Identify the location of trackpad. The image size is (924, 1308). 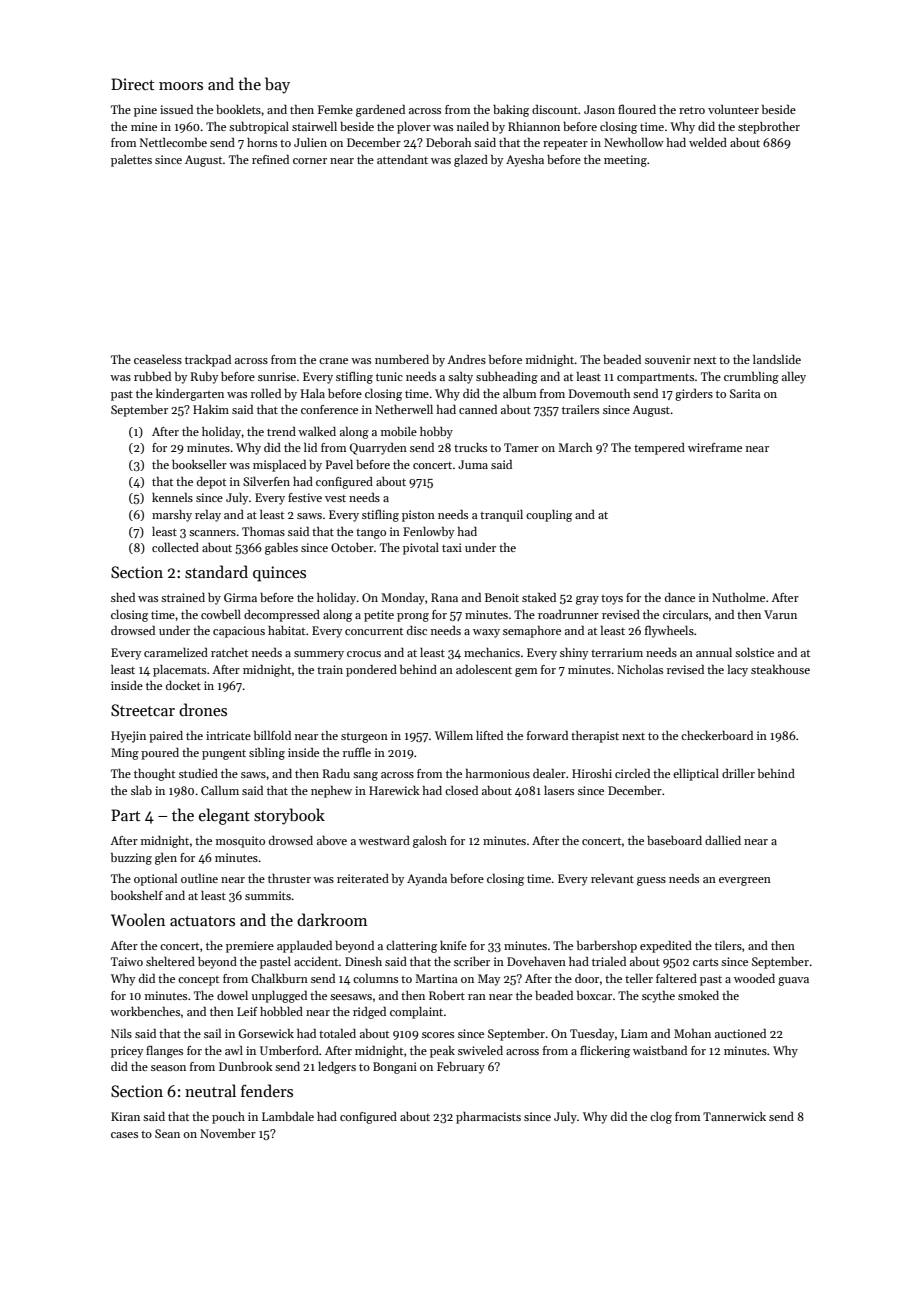
(208, 361).
